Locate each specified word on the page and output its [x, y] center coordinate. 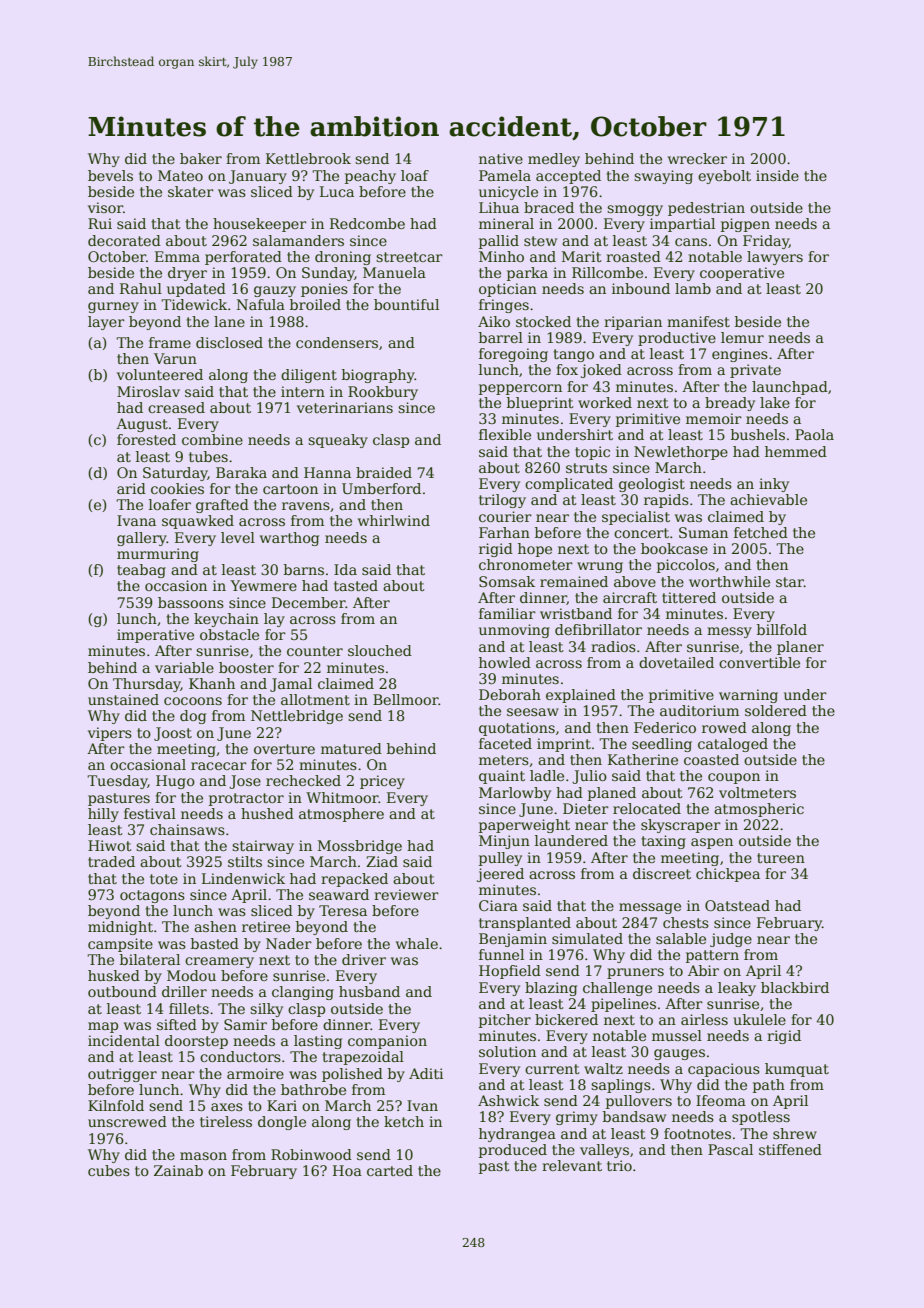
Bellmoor [406, 699]
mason [203, 1156]
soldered [776, 710]
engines [740, 355]
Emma [177, 256]
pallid [499, 242]
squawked [198, 522]
